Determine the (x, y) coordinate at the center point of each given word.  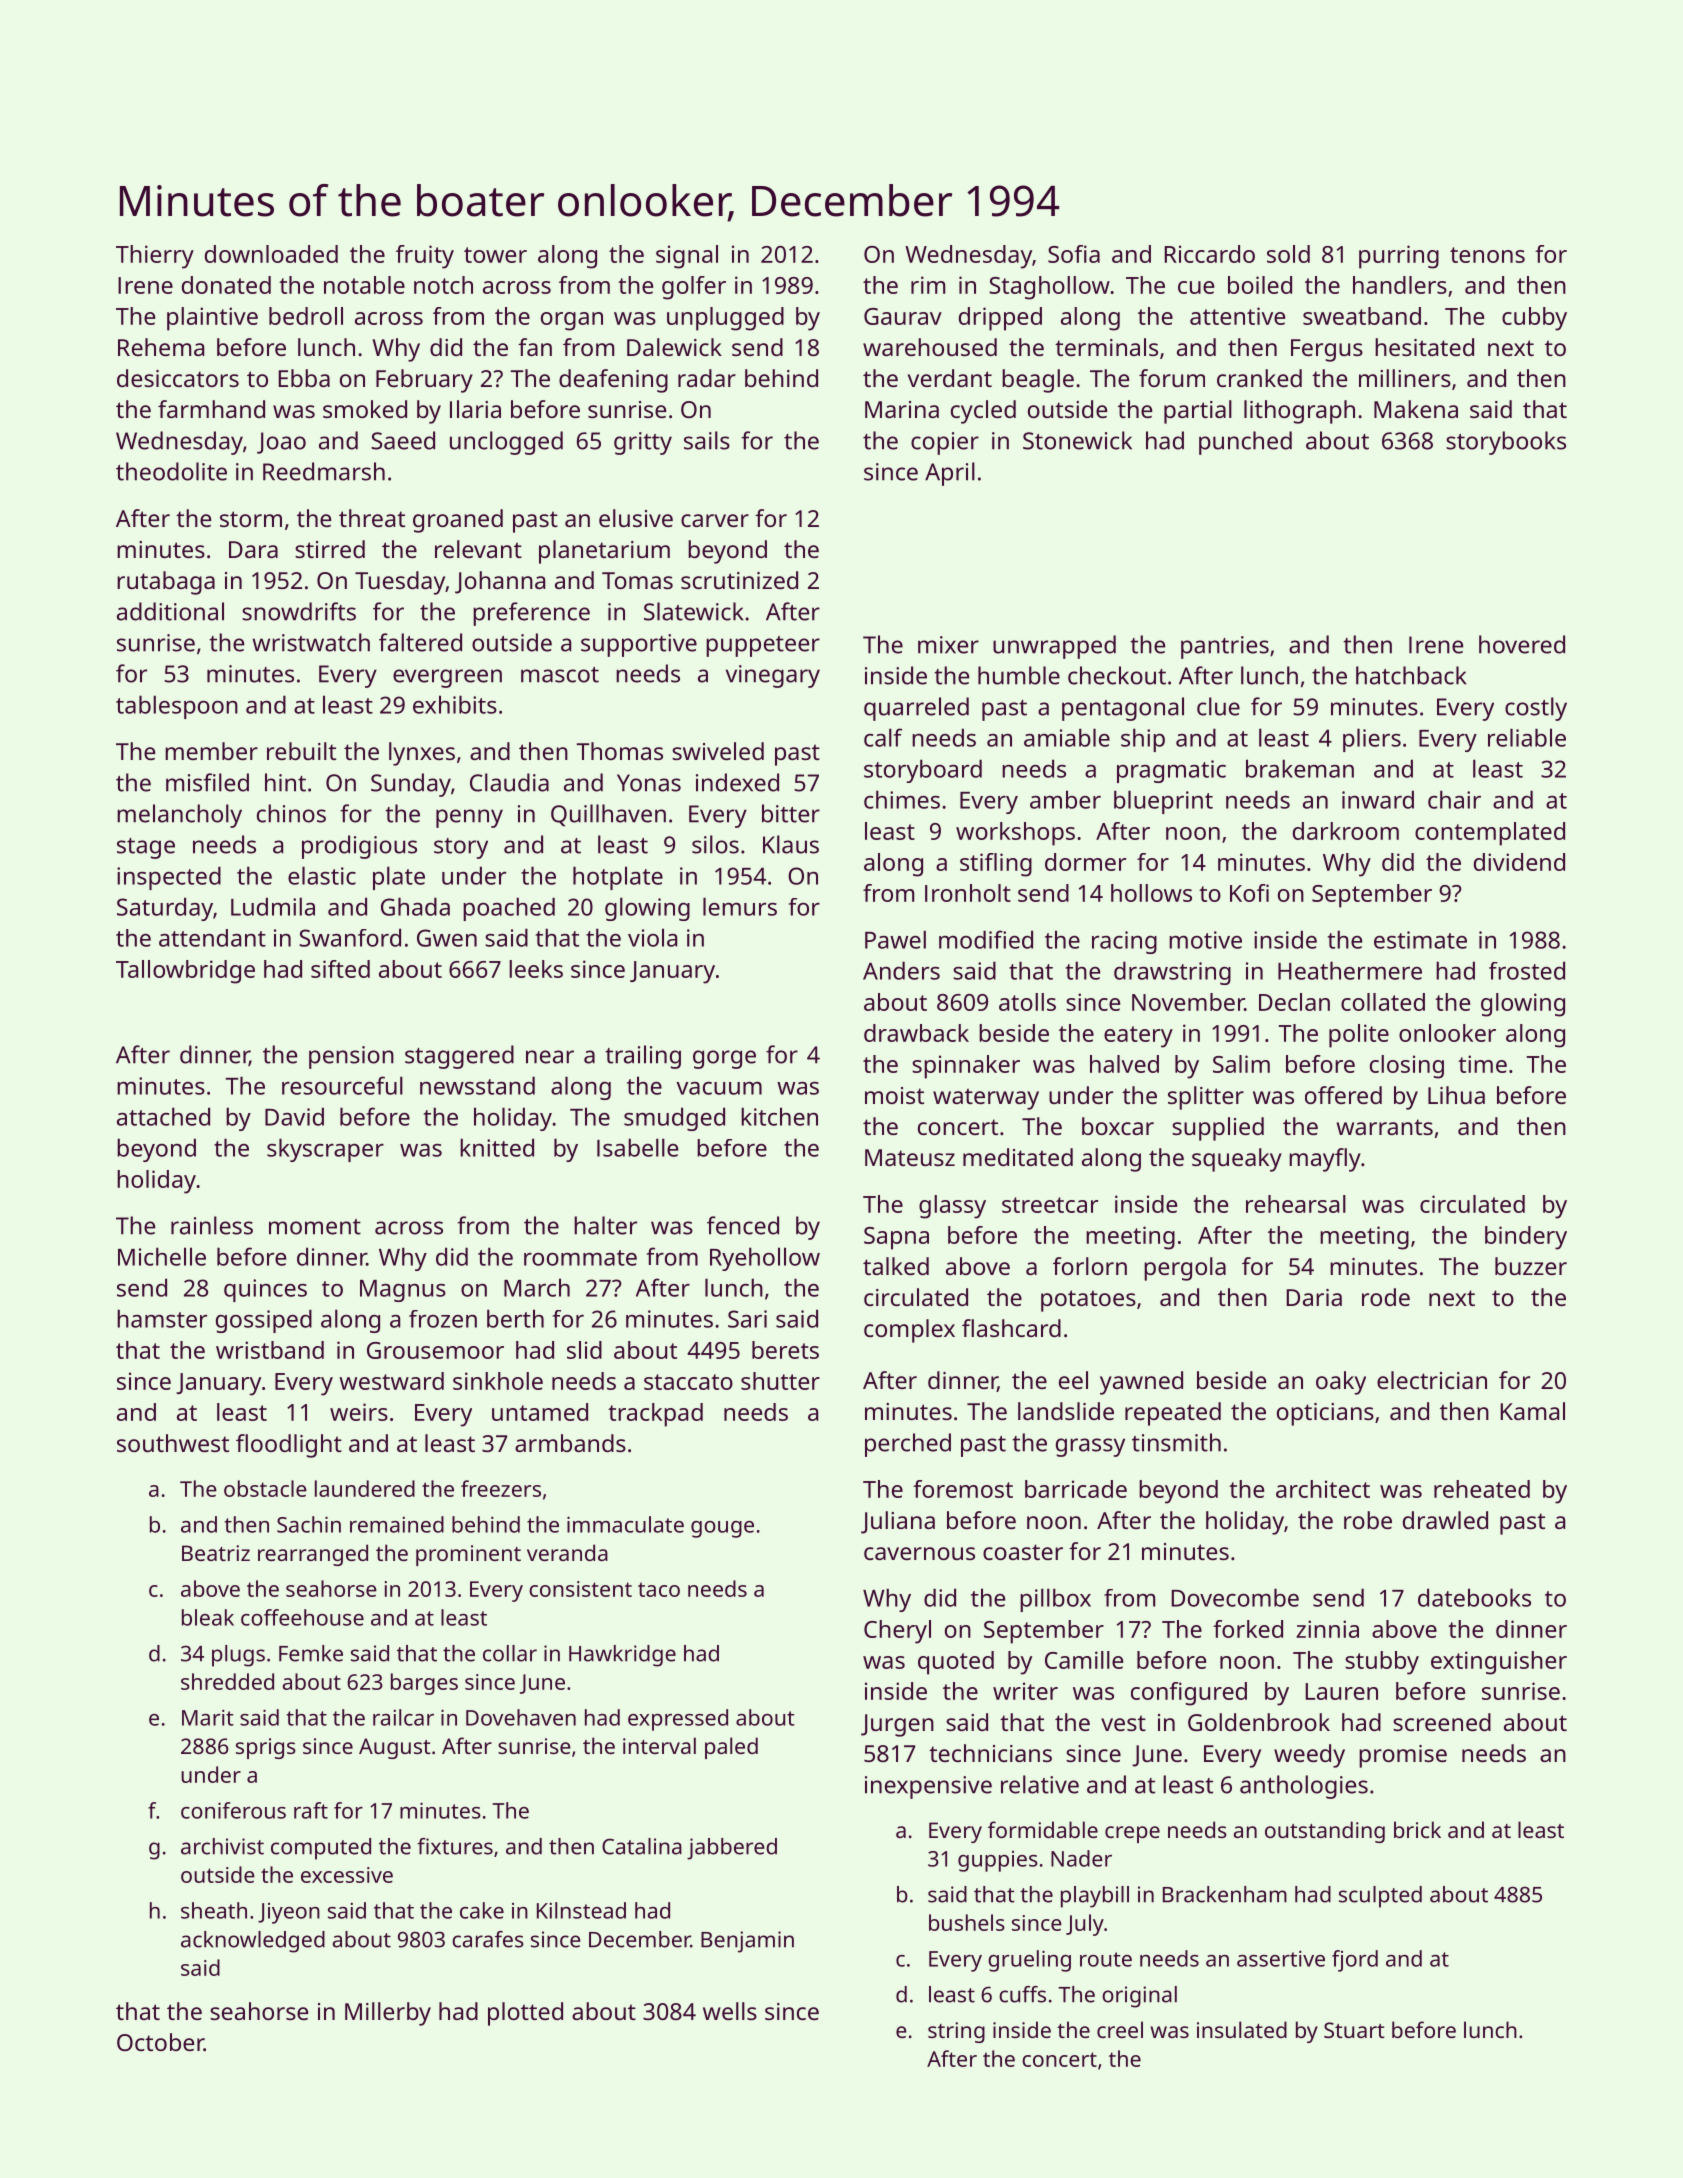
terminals (1106, 347)
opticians (1325, 1414)
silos (715, 844)
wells (730, 2011)
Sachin (309, 1524)
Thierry (155, 257)
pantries (1225, 647)
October (160, 2042)
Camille (1084, 1660)
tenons (1487, 255)
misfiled (207, 782)
